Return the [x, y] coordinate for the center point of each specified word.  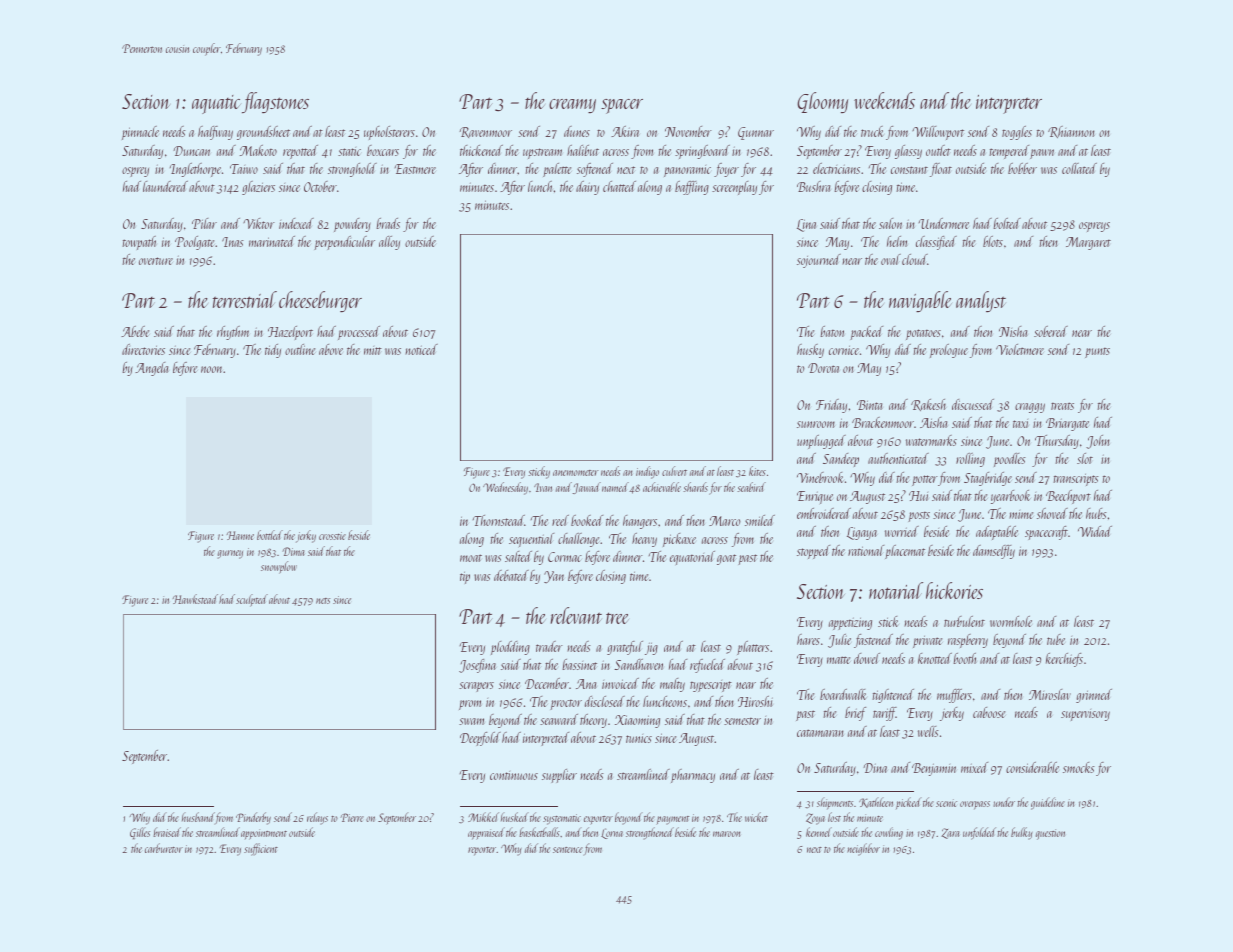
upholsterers [389, 133]
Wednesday [505, 488]
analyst [981, 301]
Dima [293, 551]
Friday [831, 406]
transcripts [1076, 480]
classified [936, 243]
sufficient [261, 849]
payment [673, 820]
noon [212, 369]
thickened [481, 150]
